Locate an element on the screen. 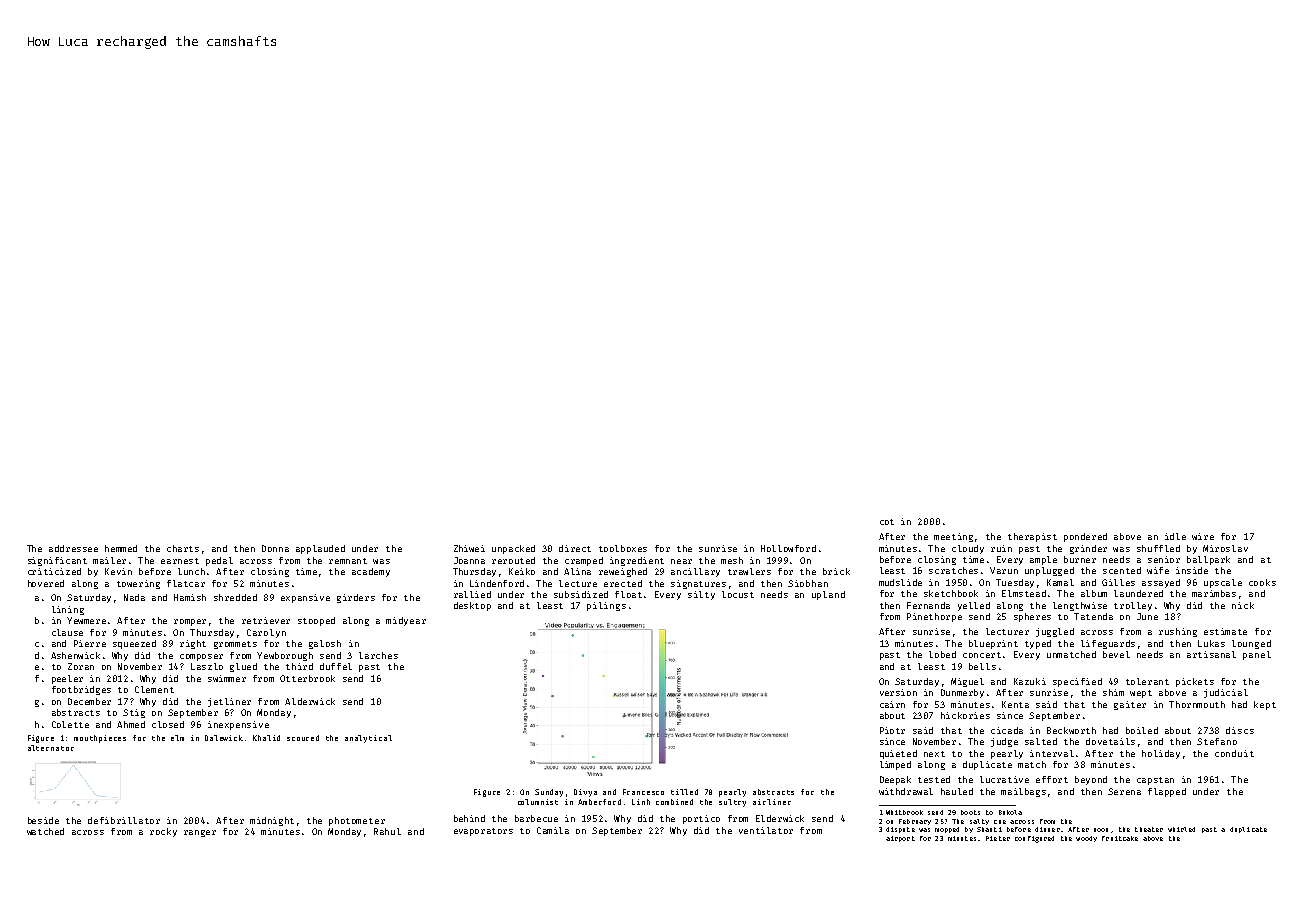 The image size is (1308, 924). midnight is located at coordinates (272, 821).
